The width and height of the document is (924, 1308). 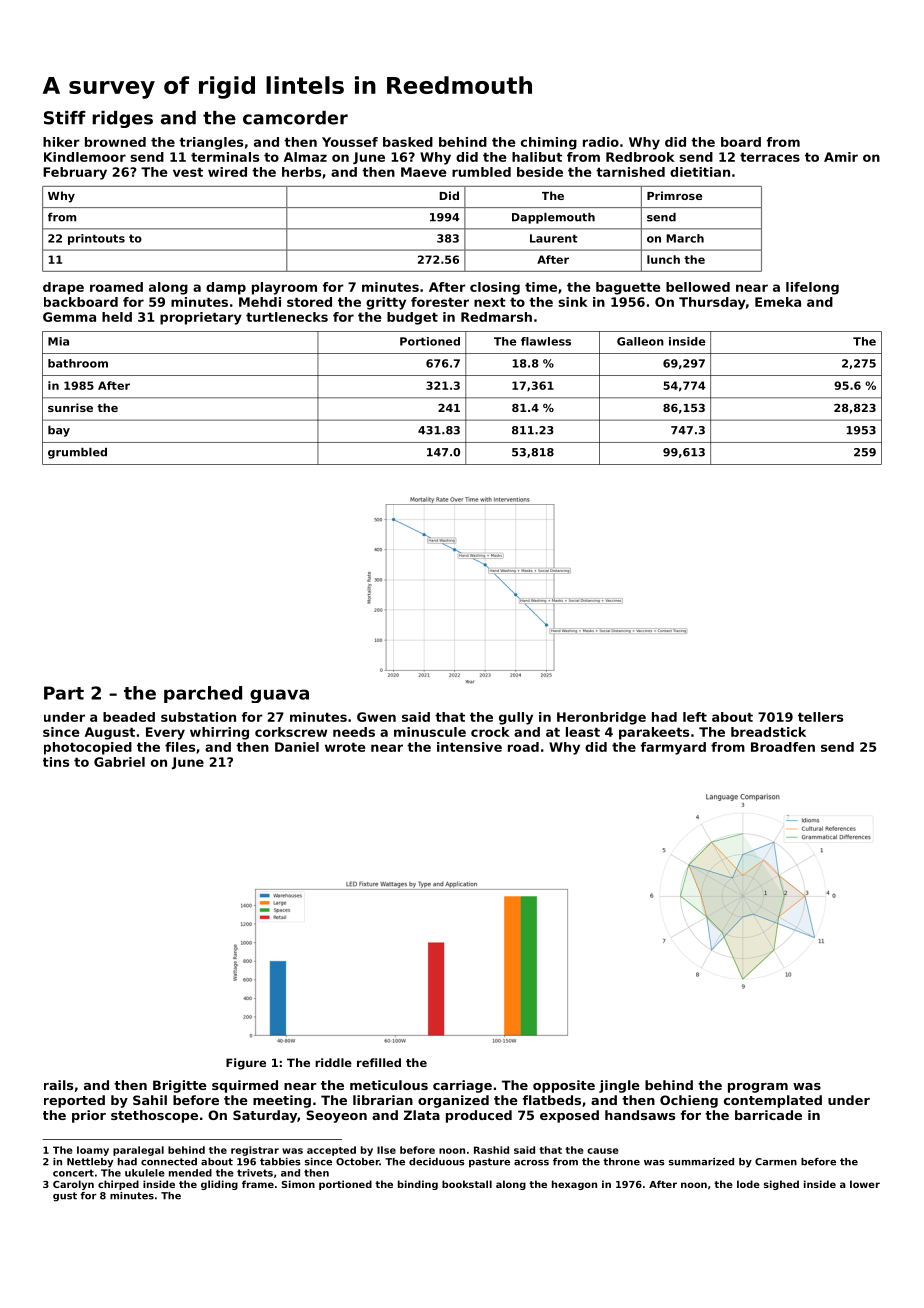 I want to click on crock, so click(x=490, y=732).
